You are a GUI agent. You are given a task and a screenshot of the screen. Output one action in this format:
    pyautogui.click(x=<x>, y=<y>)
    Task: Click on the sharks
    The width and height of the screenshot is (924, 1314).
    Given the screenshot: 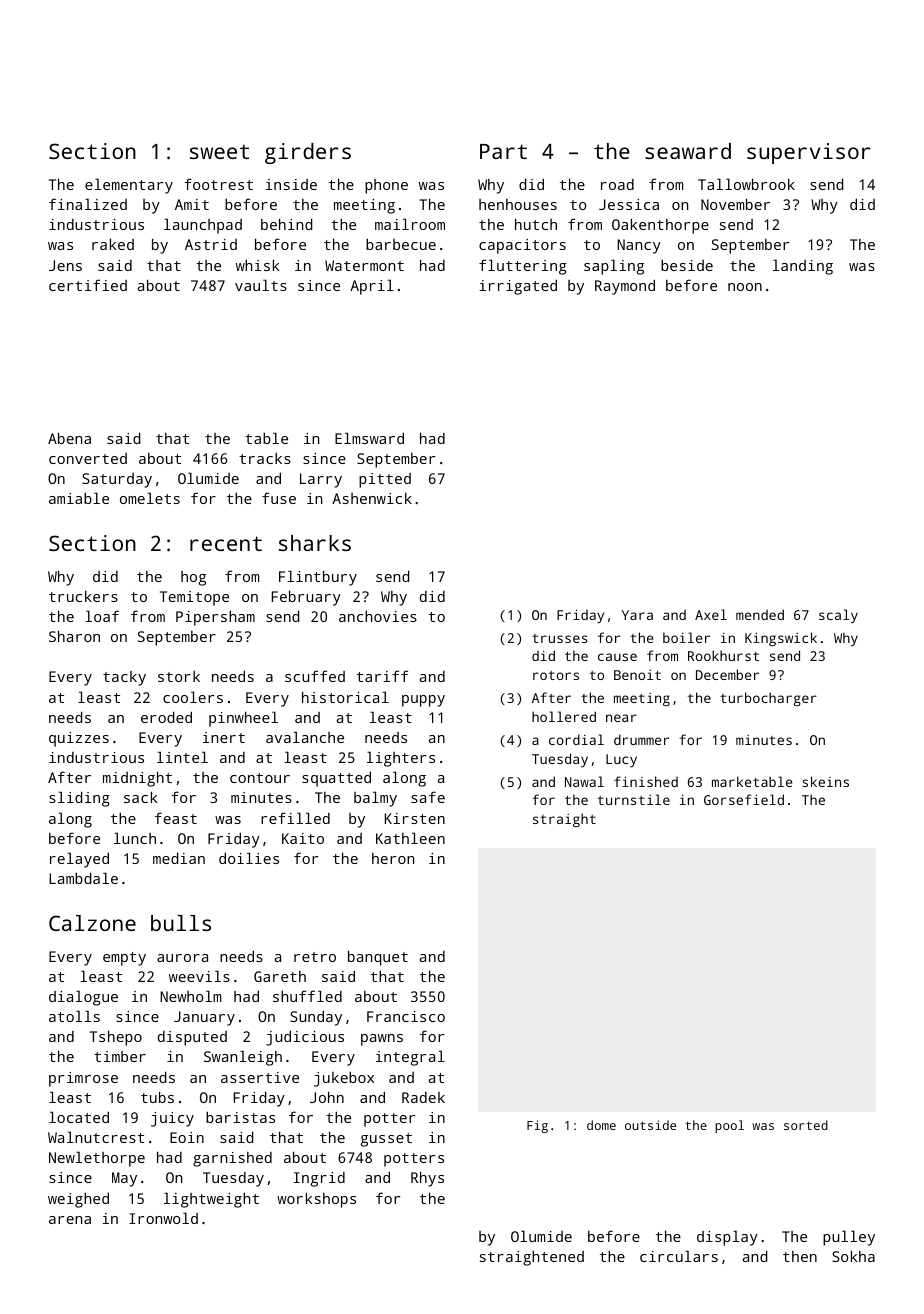 What is the action you would take?
    pyautogui.click(x=315, y=543)
